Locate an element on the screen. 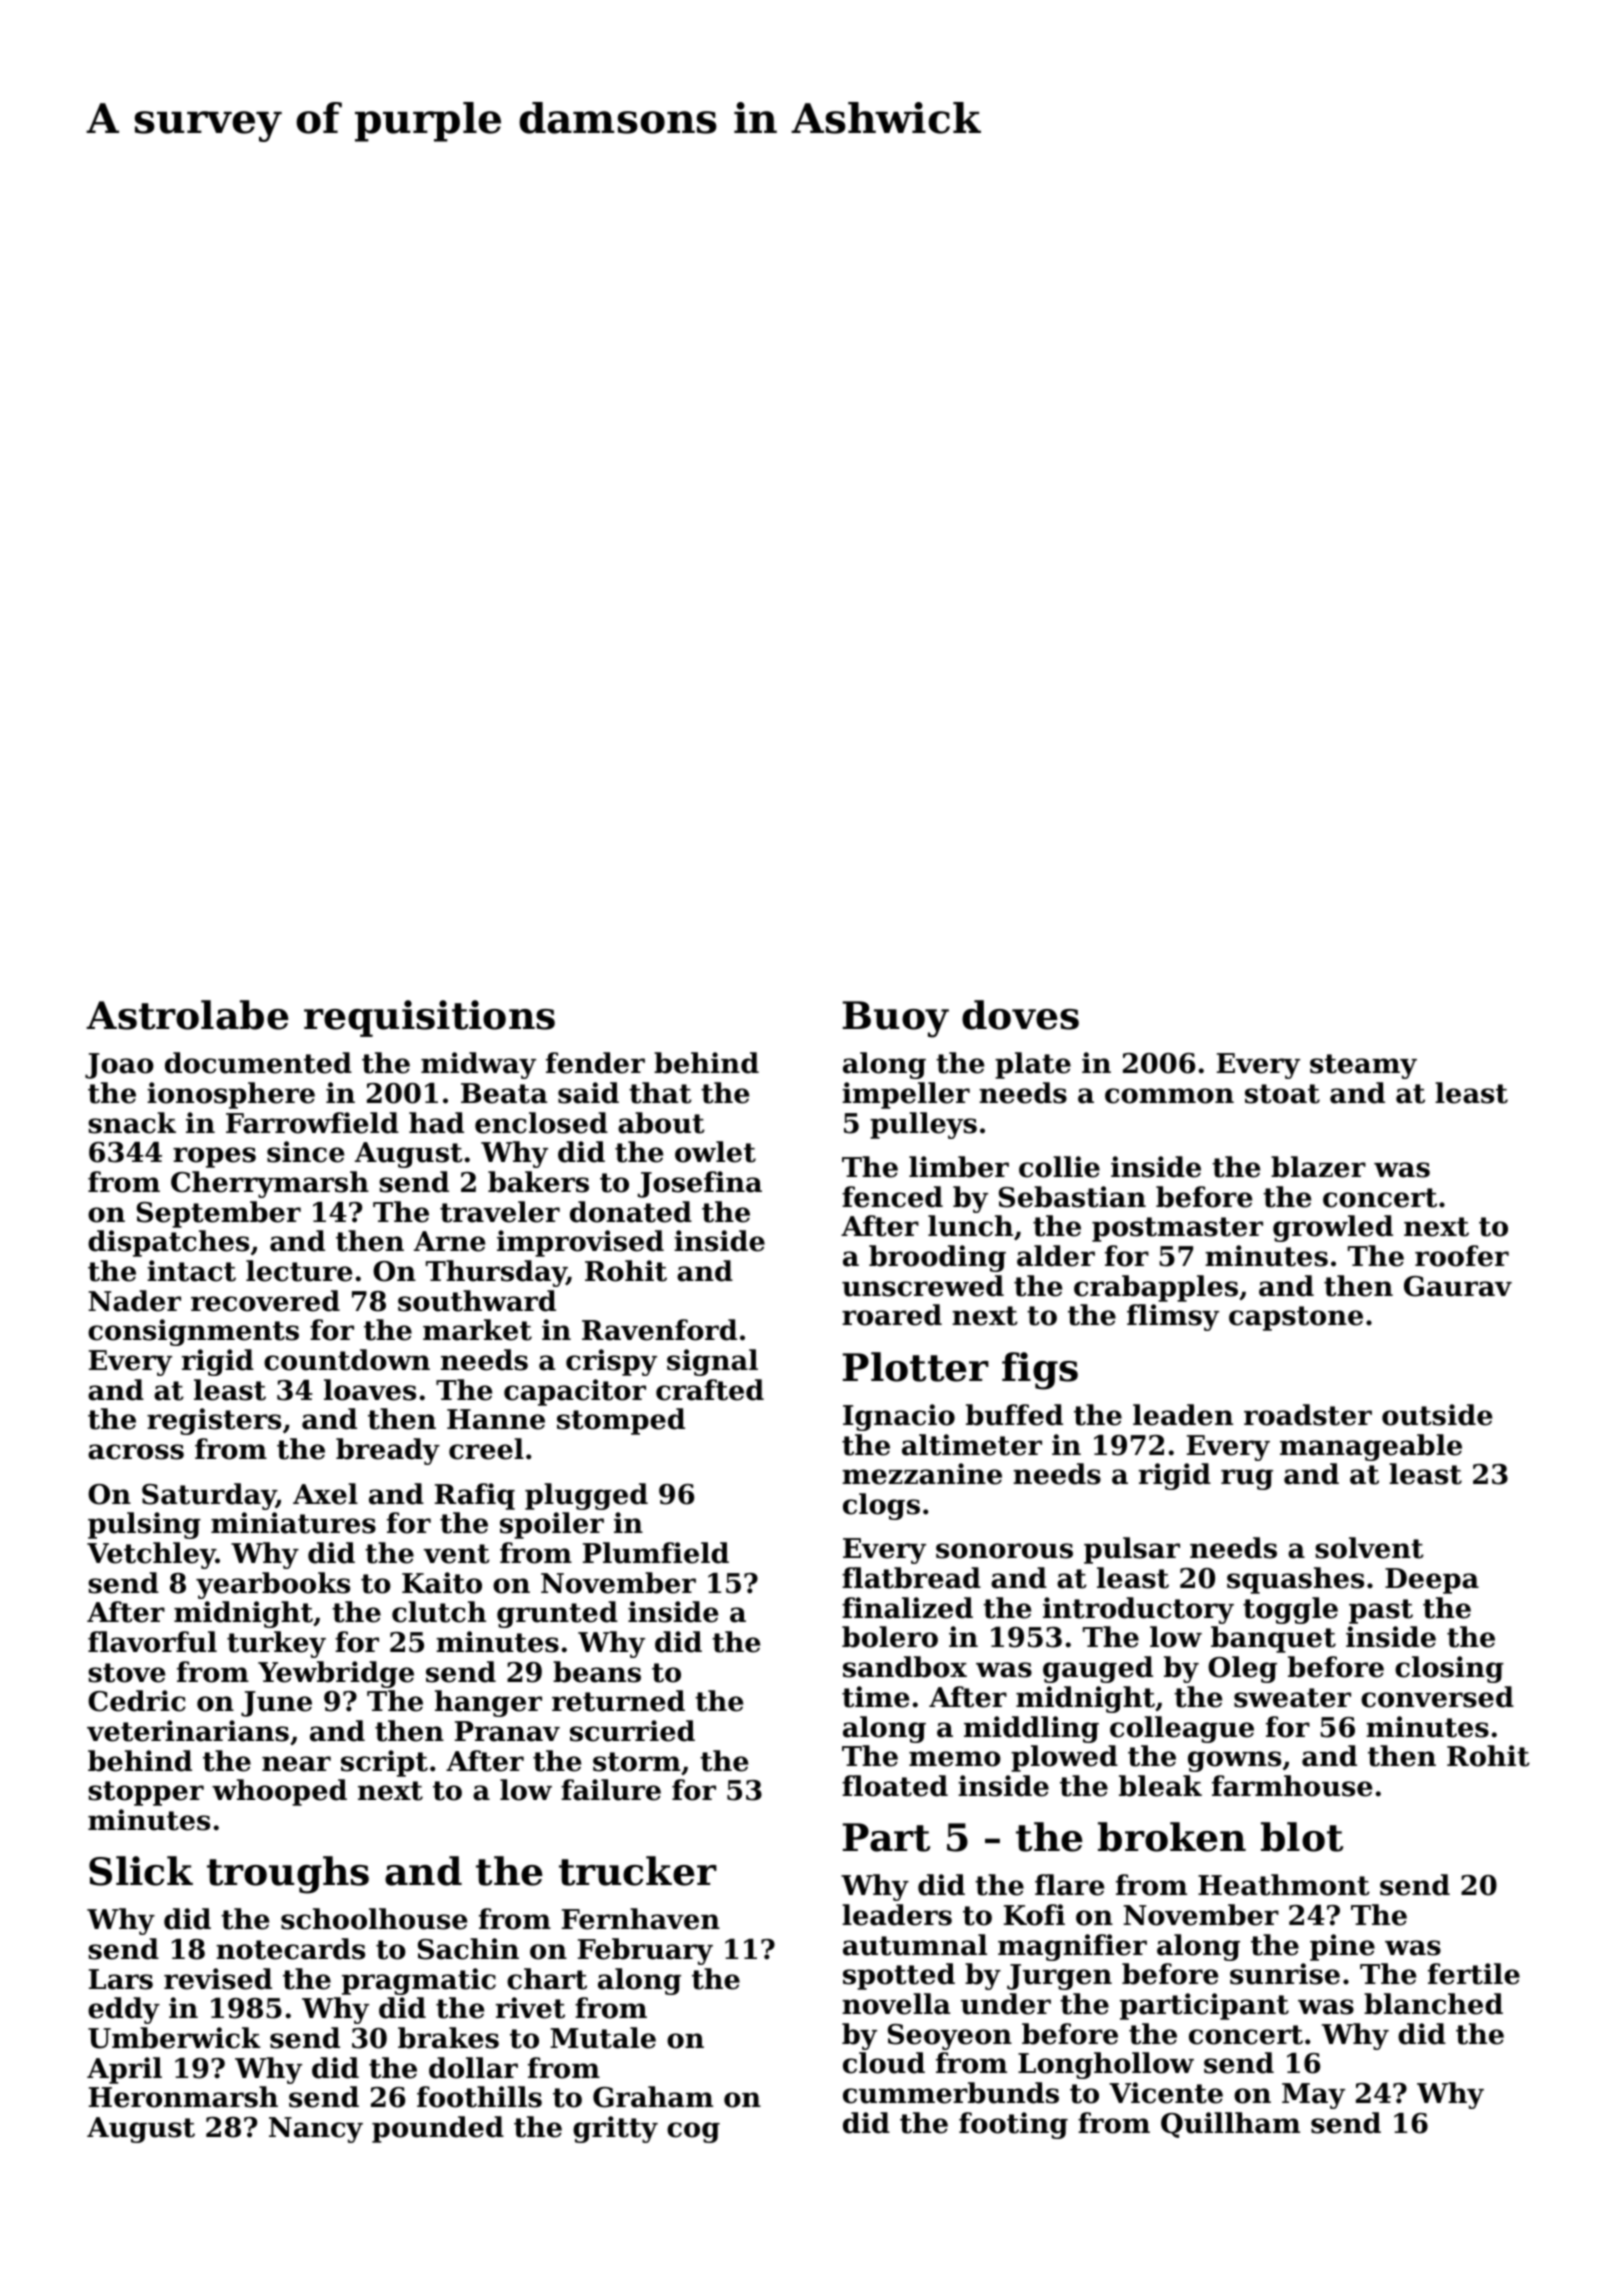 This screenshot has height=2292, width=1620. Astrolabe is located at coordinates (187, 1015).
